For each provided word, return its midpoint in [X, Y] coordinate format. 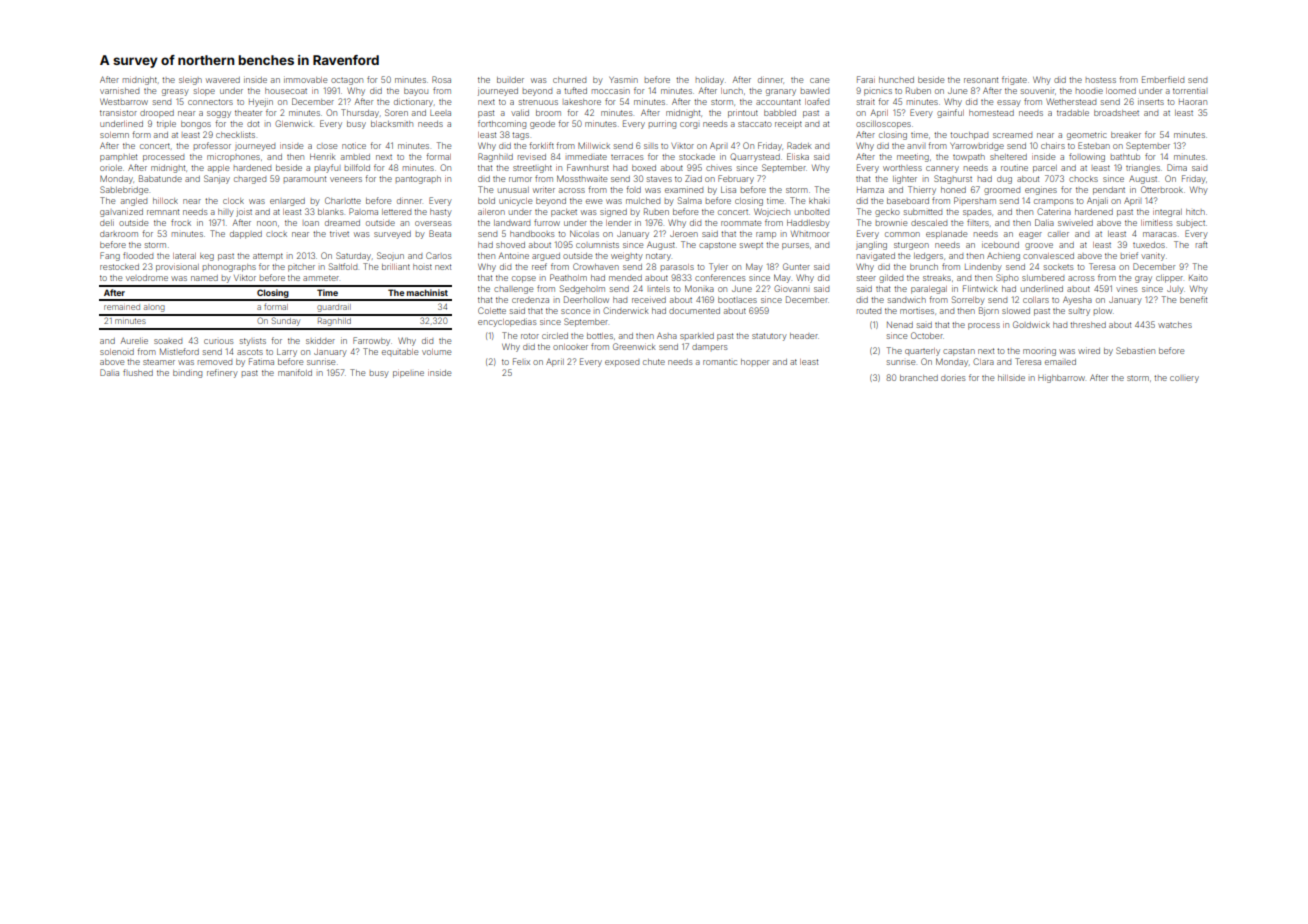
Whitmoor [810, 233]
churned [569, 80]
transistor [118, 113]
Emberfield [1163, 79]
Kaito [1198, 278]
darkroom [119, 234]
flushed [138, 372]
